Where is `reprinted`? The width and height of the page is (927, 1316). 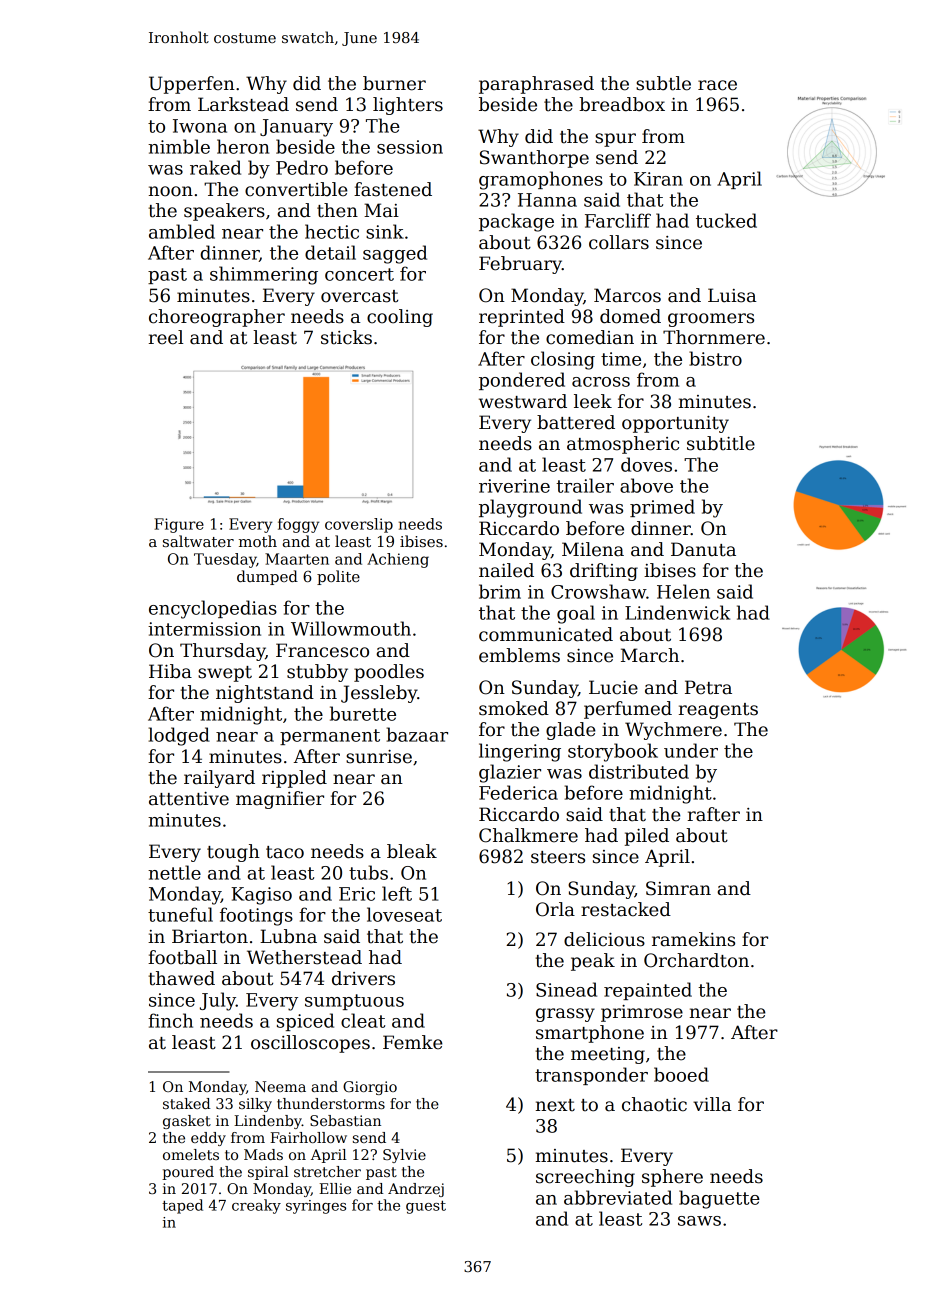
reprinted is located at coordinates (522, 318).
